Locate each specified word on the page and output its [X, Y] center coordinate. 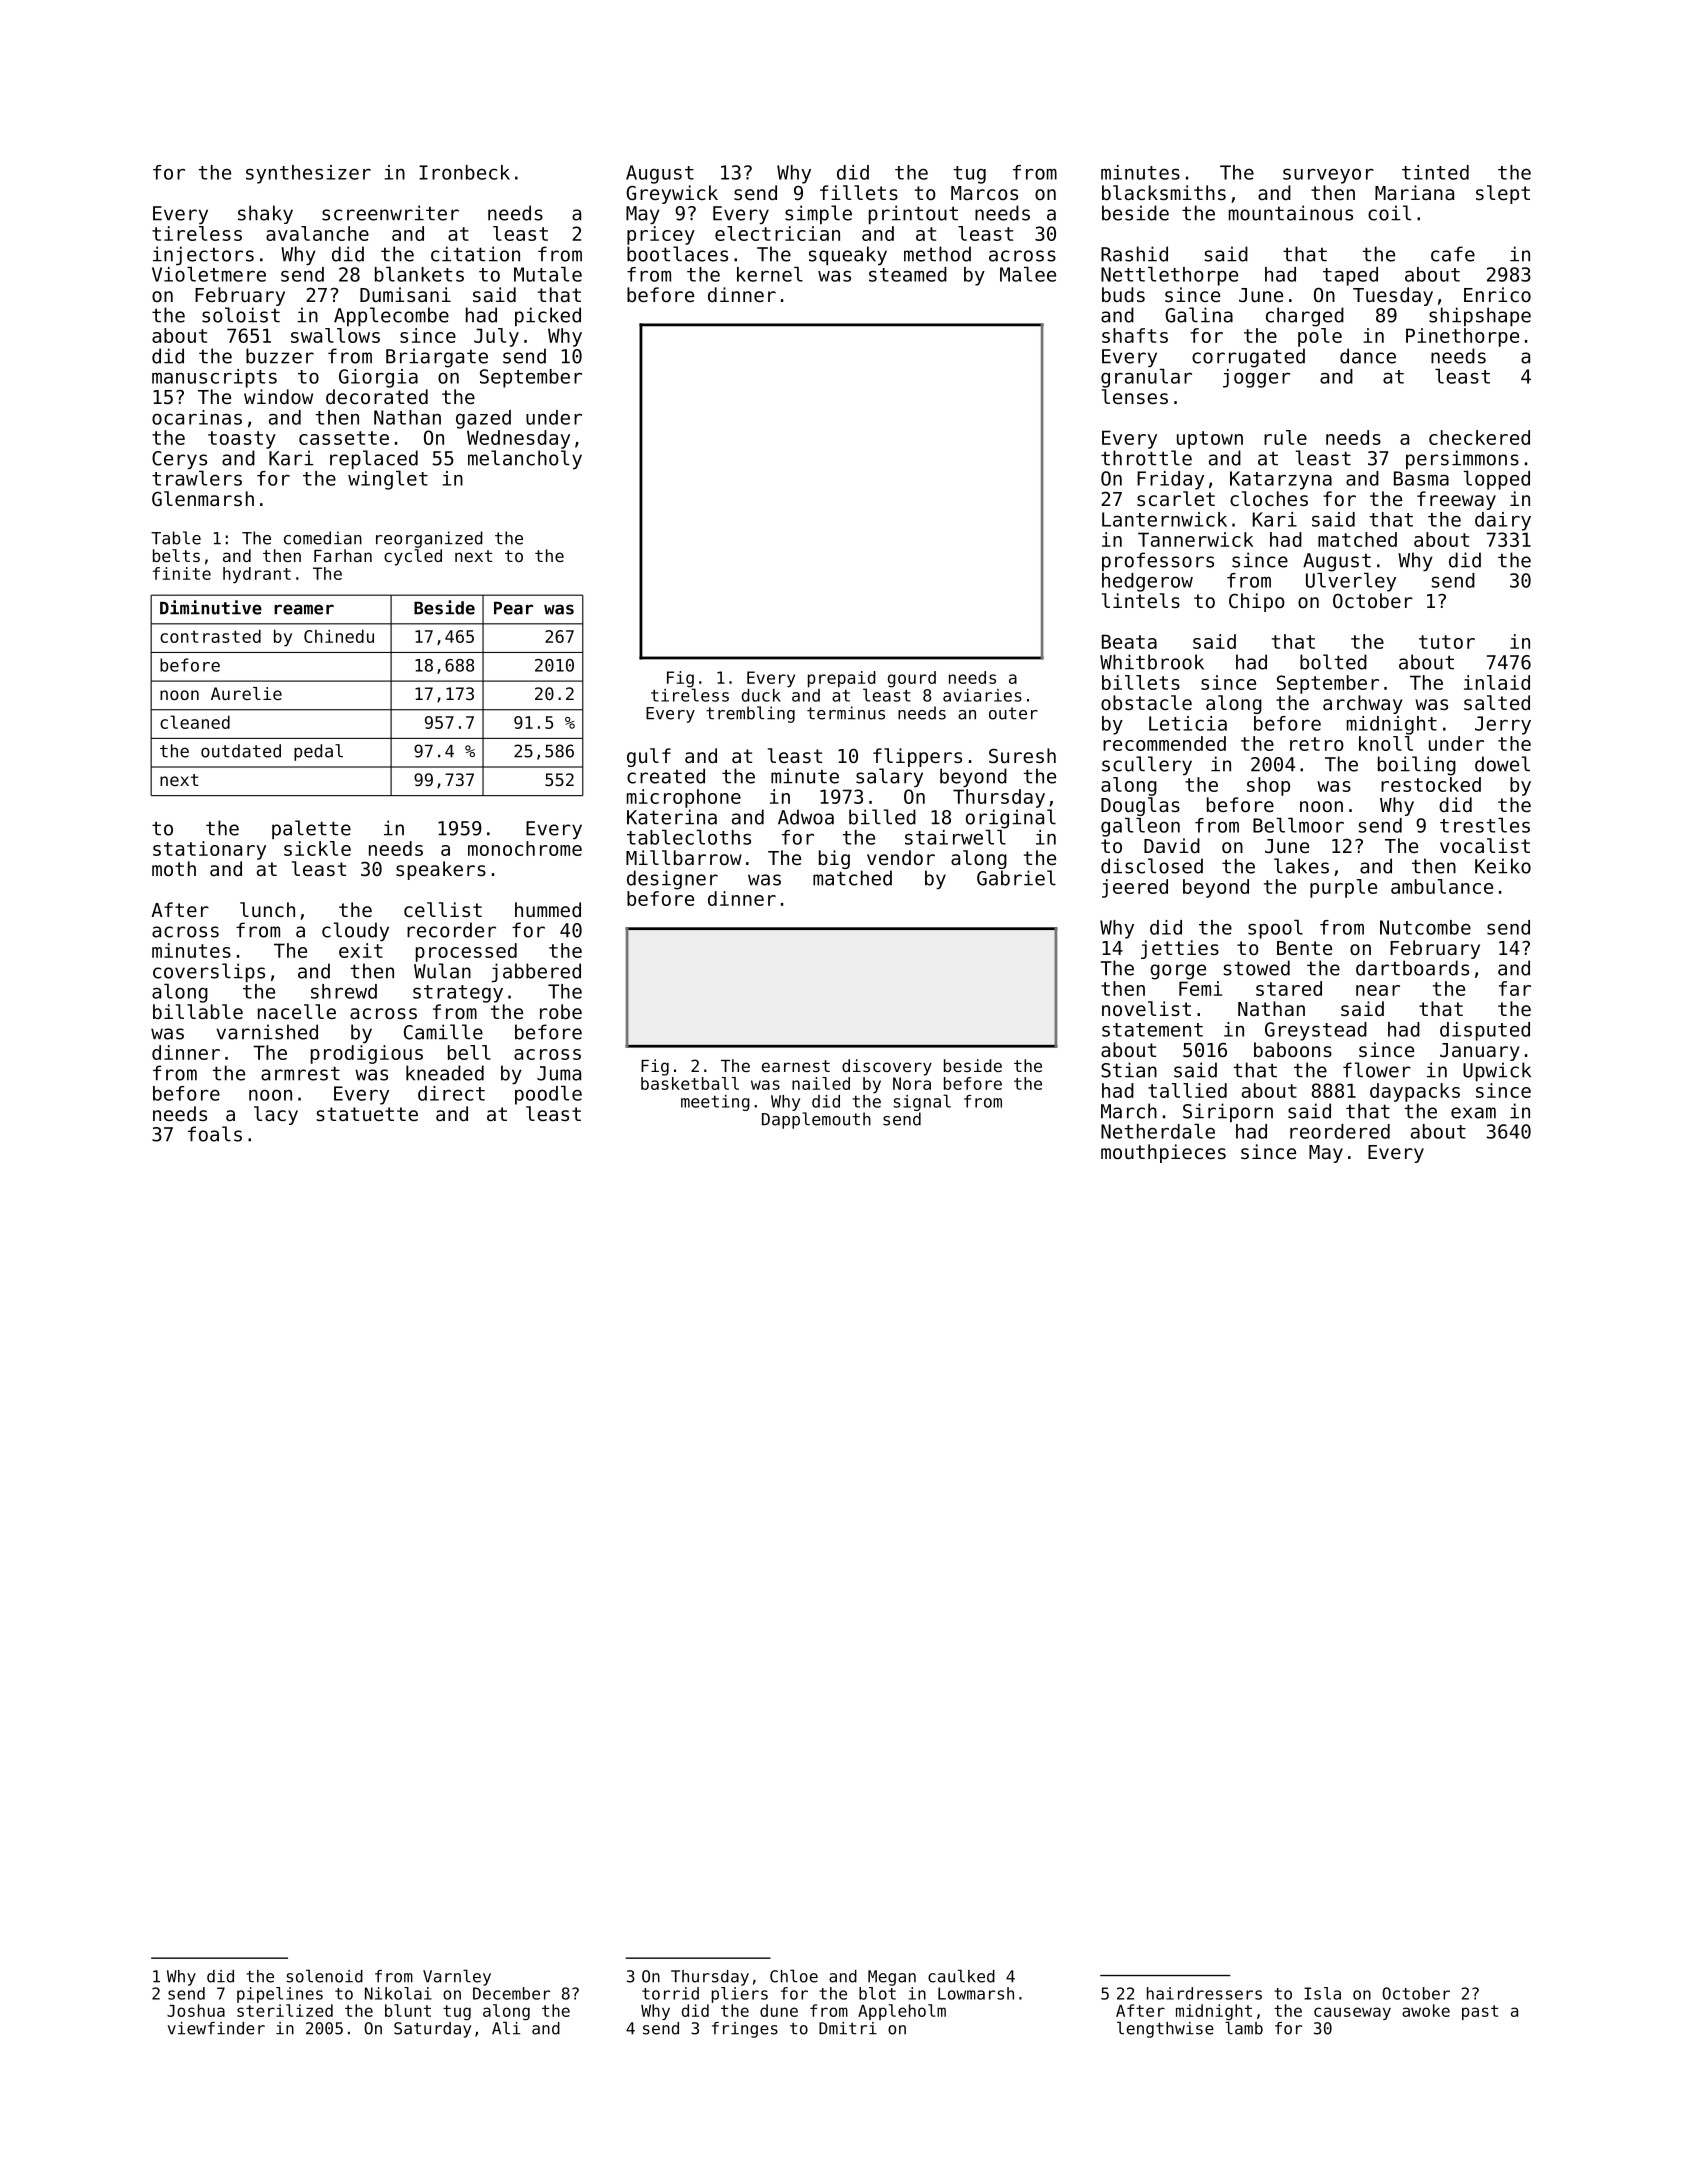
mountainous [1291, 213]
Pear [513, 608]
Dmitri [848, 2028]
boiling [1417, 766]
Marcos [984, 193]
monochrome [525, 848]
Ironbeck [464, 172]
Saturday [432, 2030]
